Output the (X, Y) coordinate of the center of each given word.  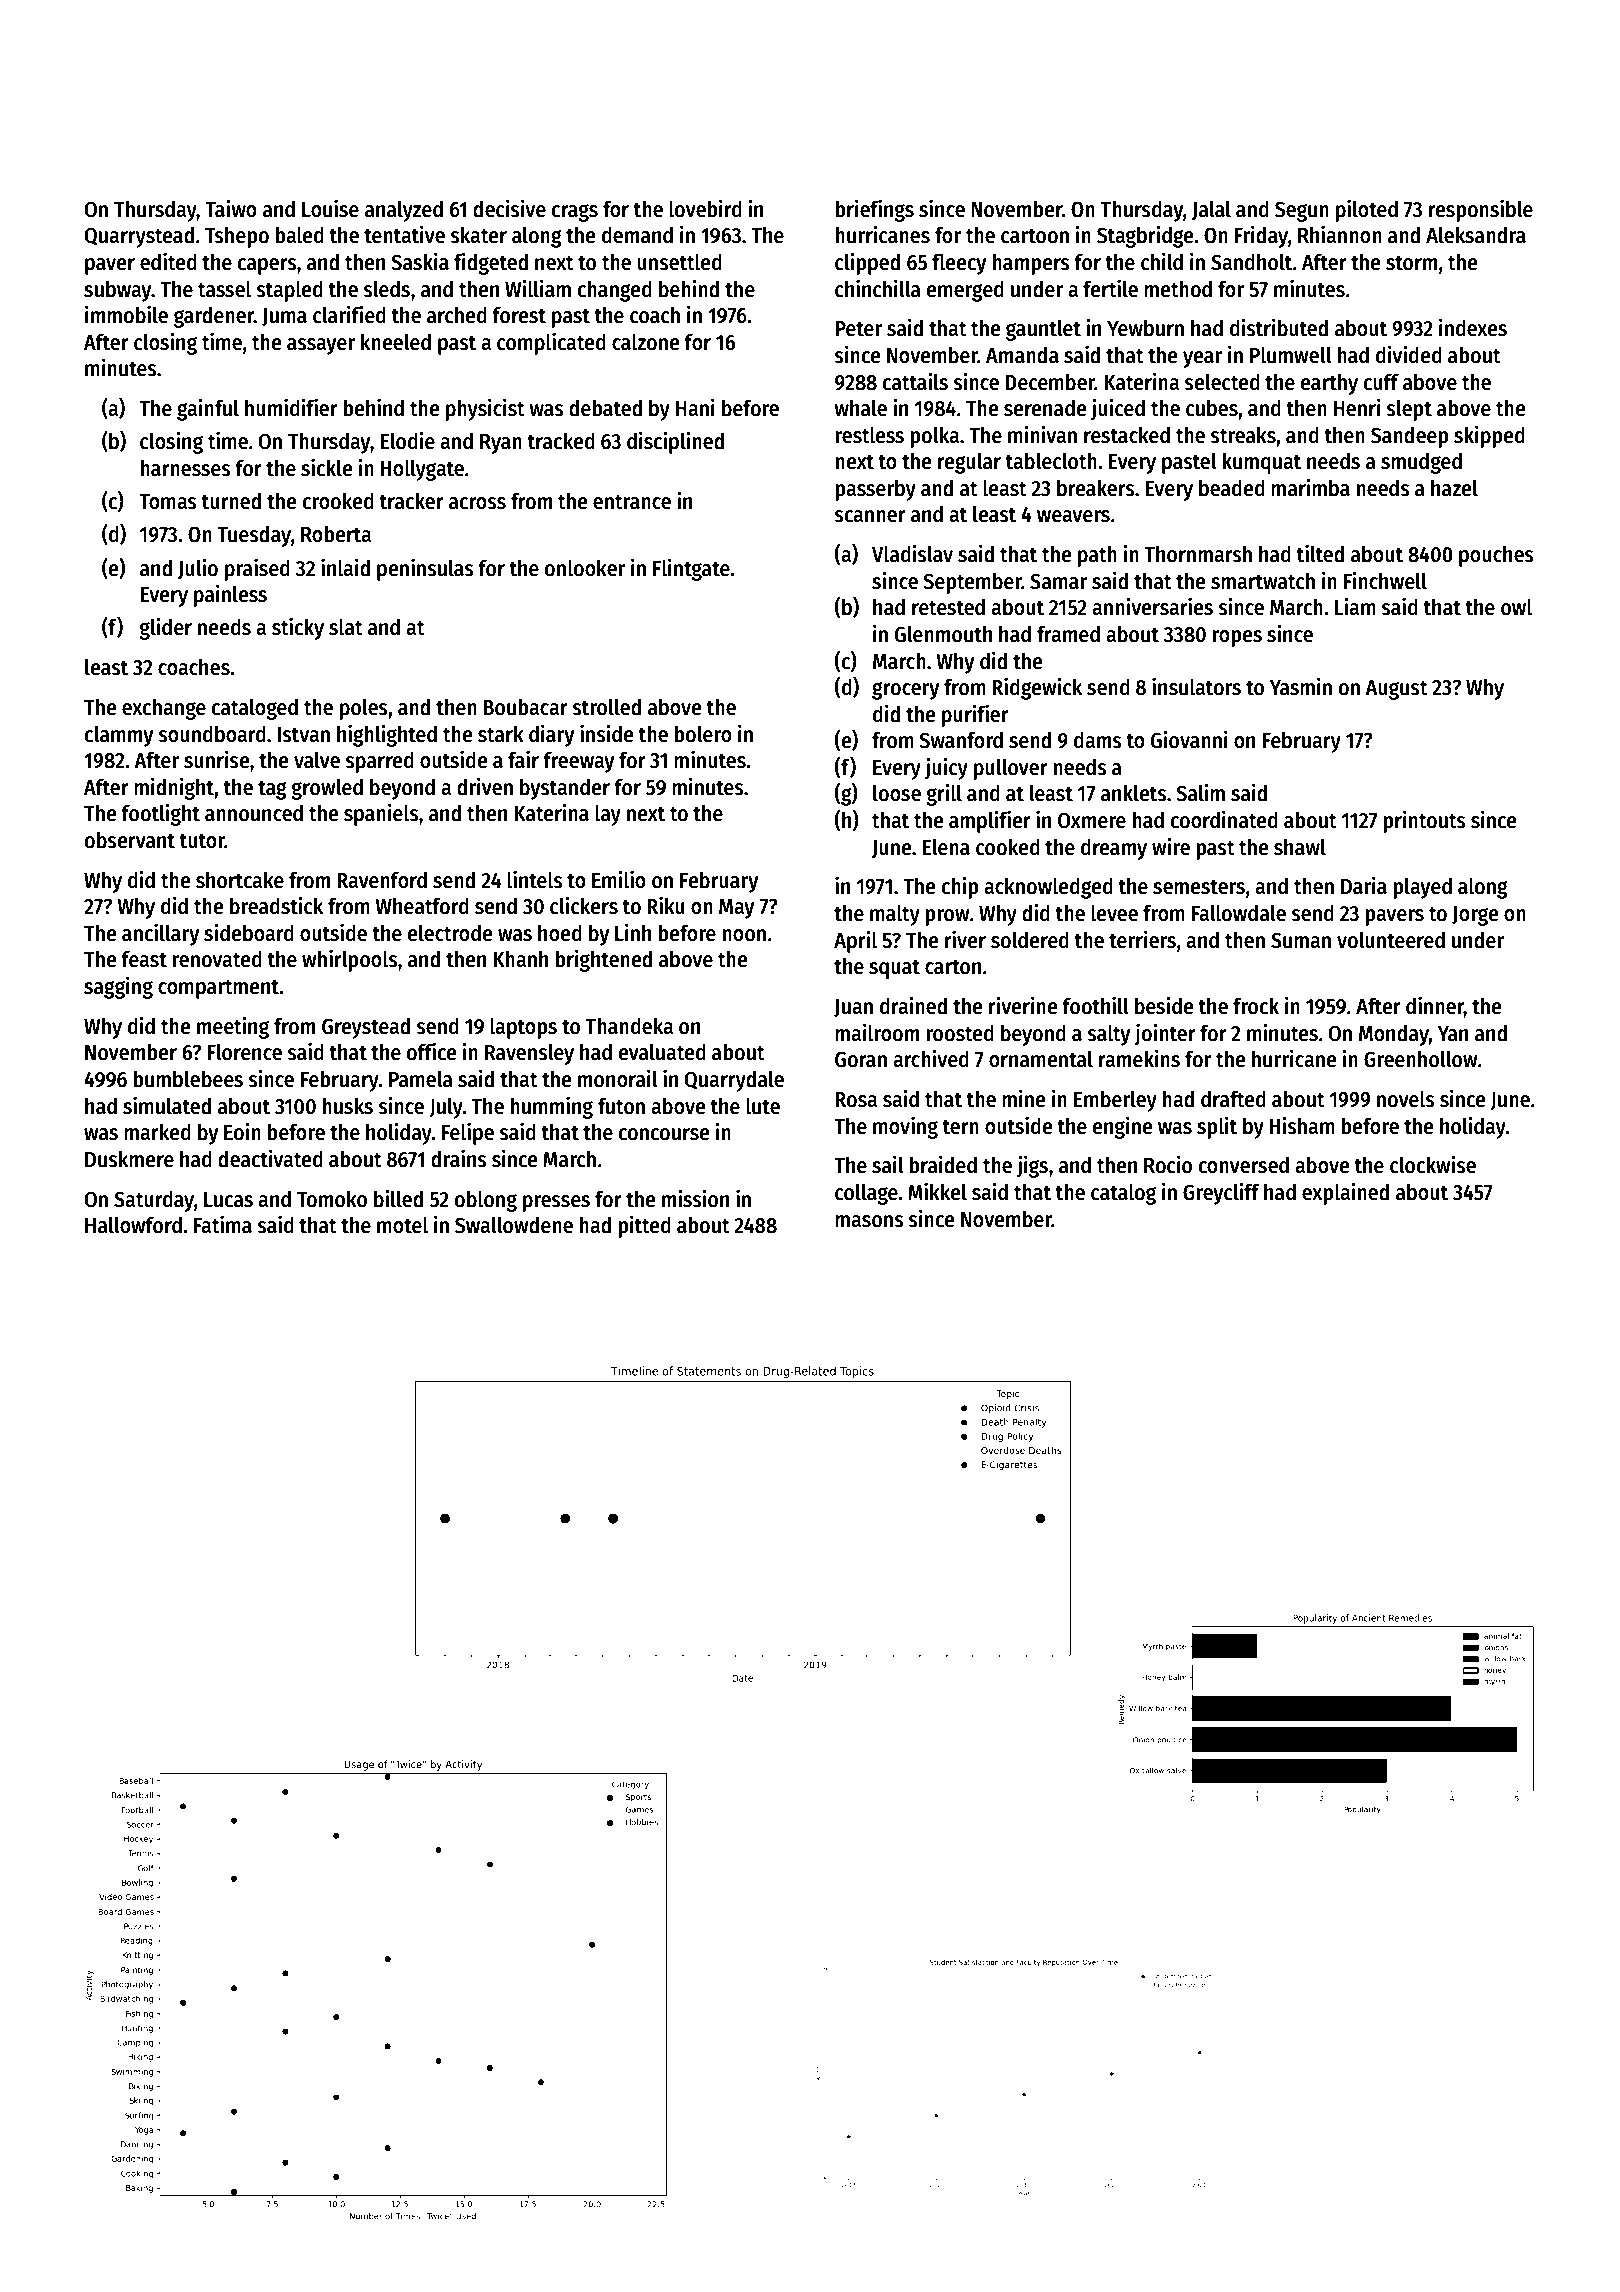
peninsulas (425, 569)
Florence (244, 1052)
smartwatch (1263, 581)
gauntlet (1043, 330)
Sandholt (1251, 262)
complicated (551, 343)
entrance (632, 502)
